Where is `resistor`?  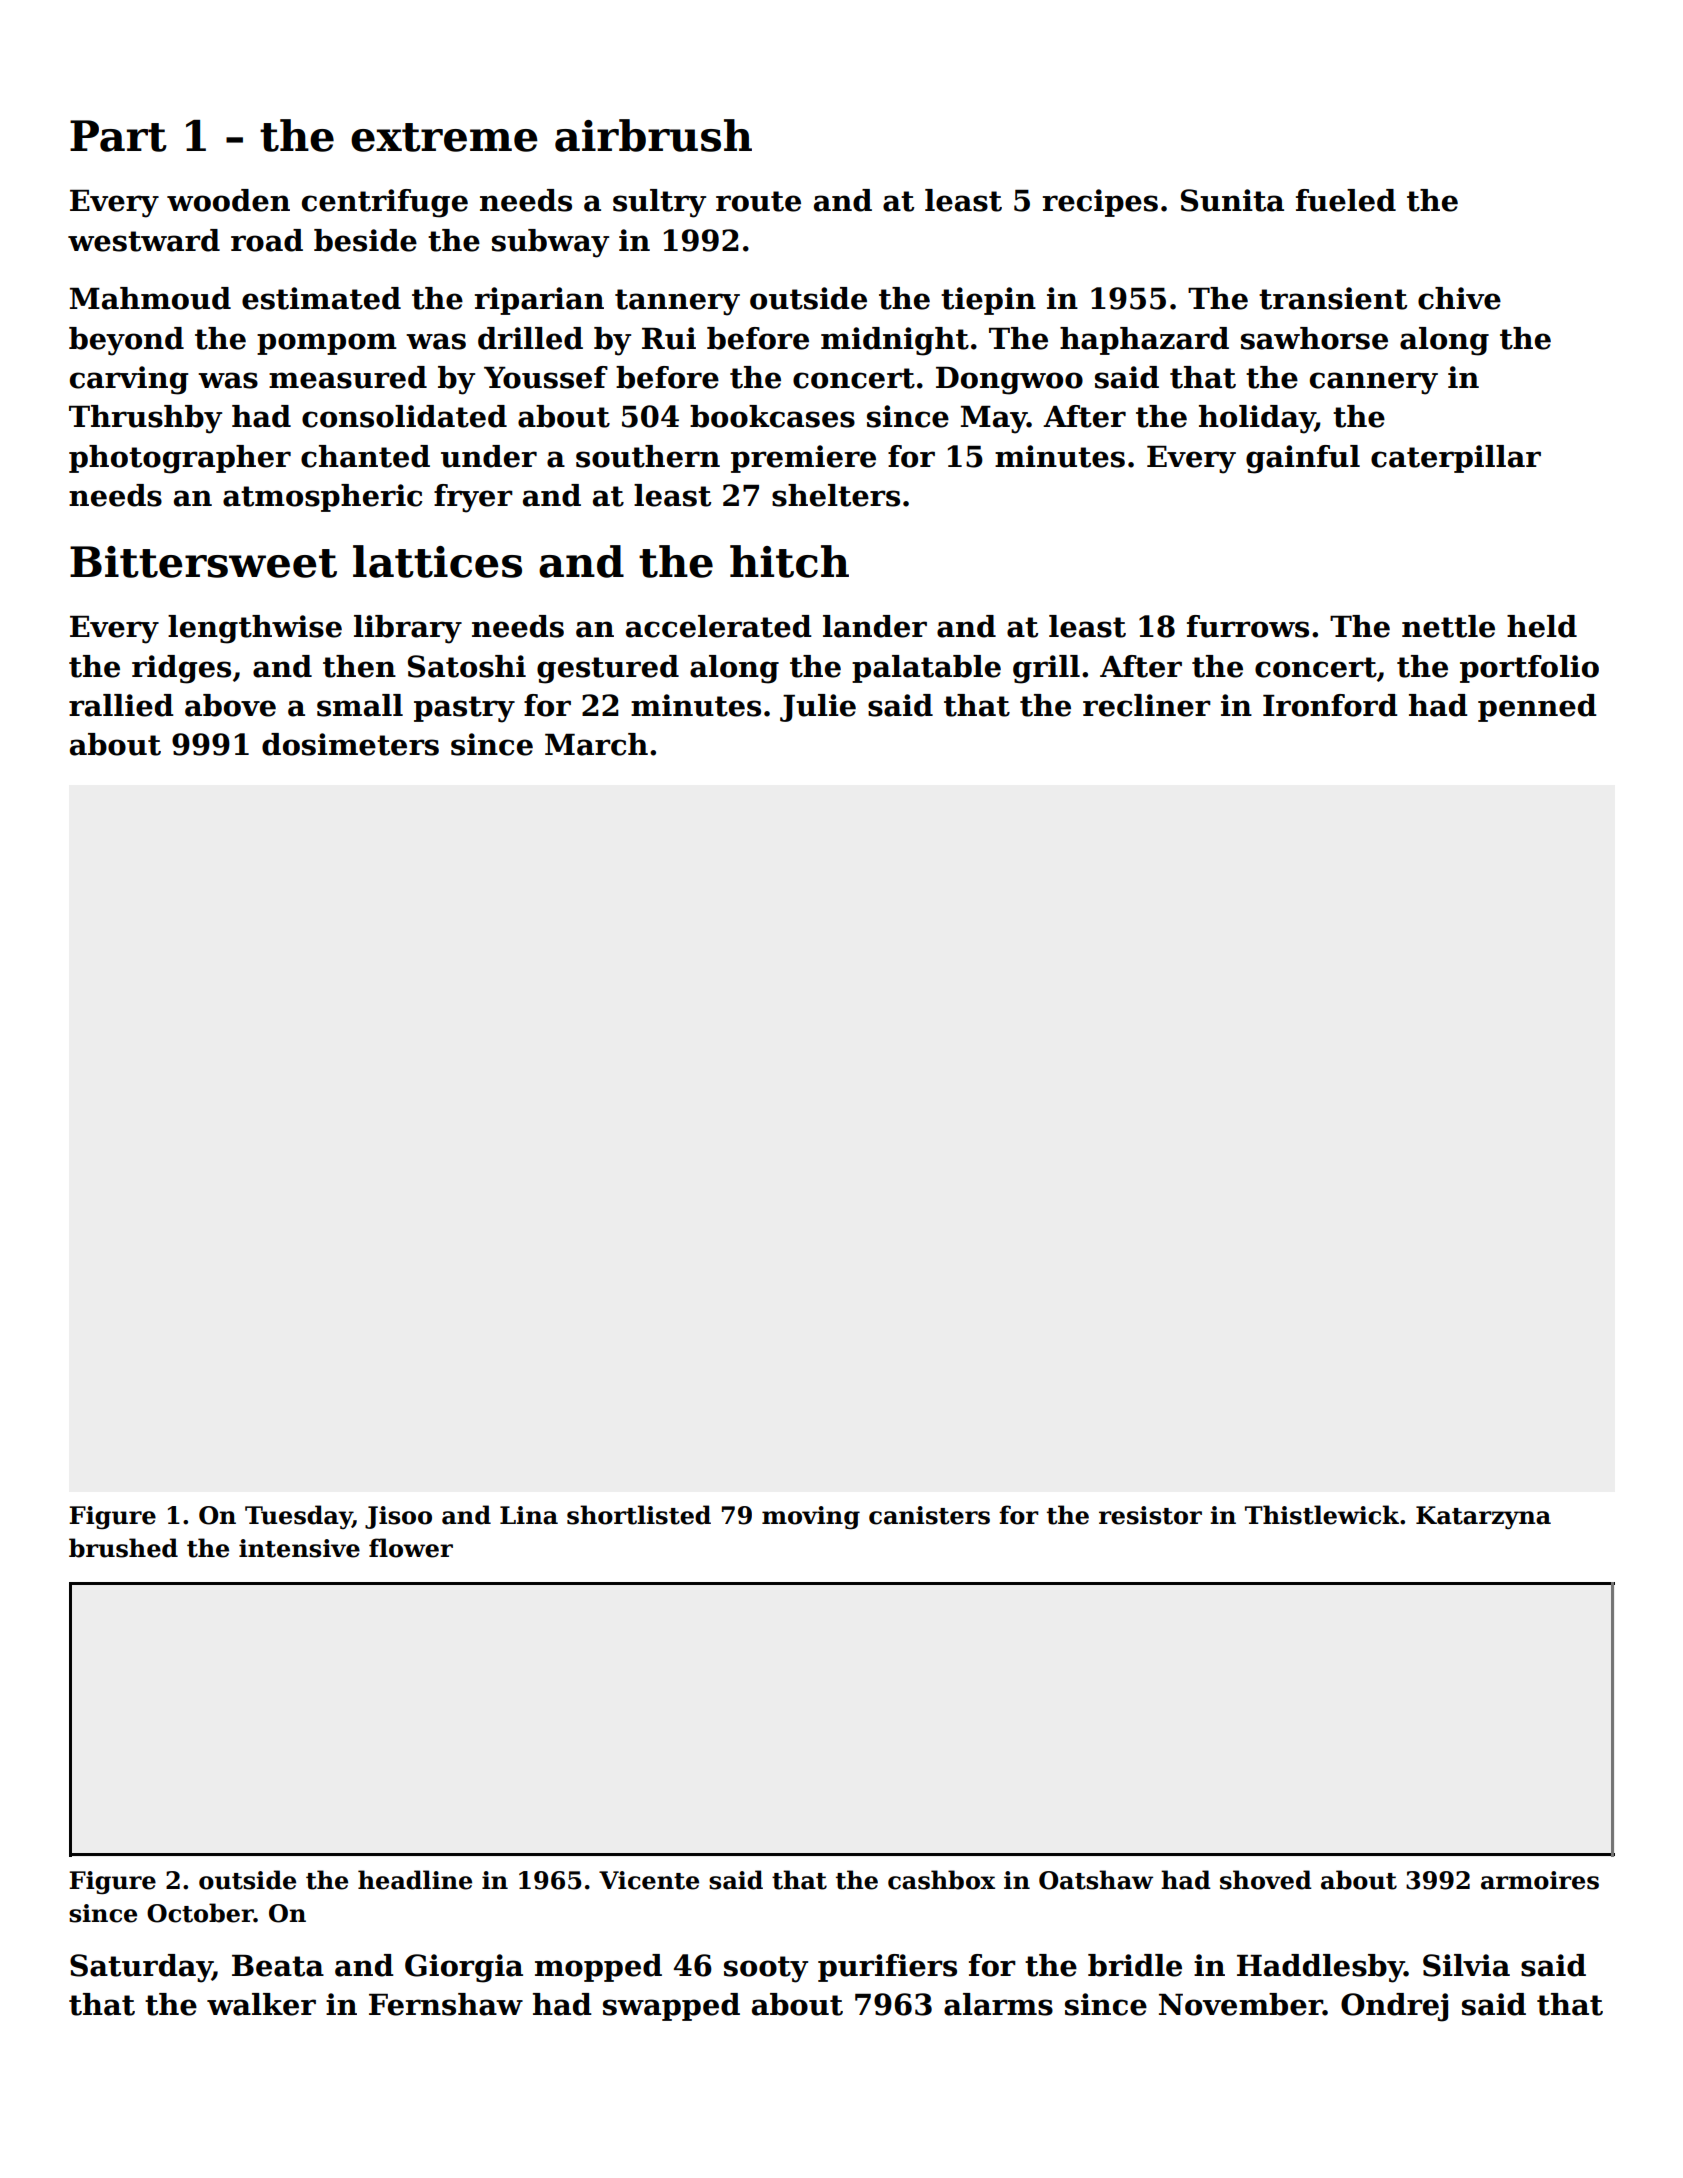 resistor is located at coordinates (1150, 1515).
